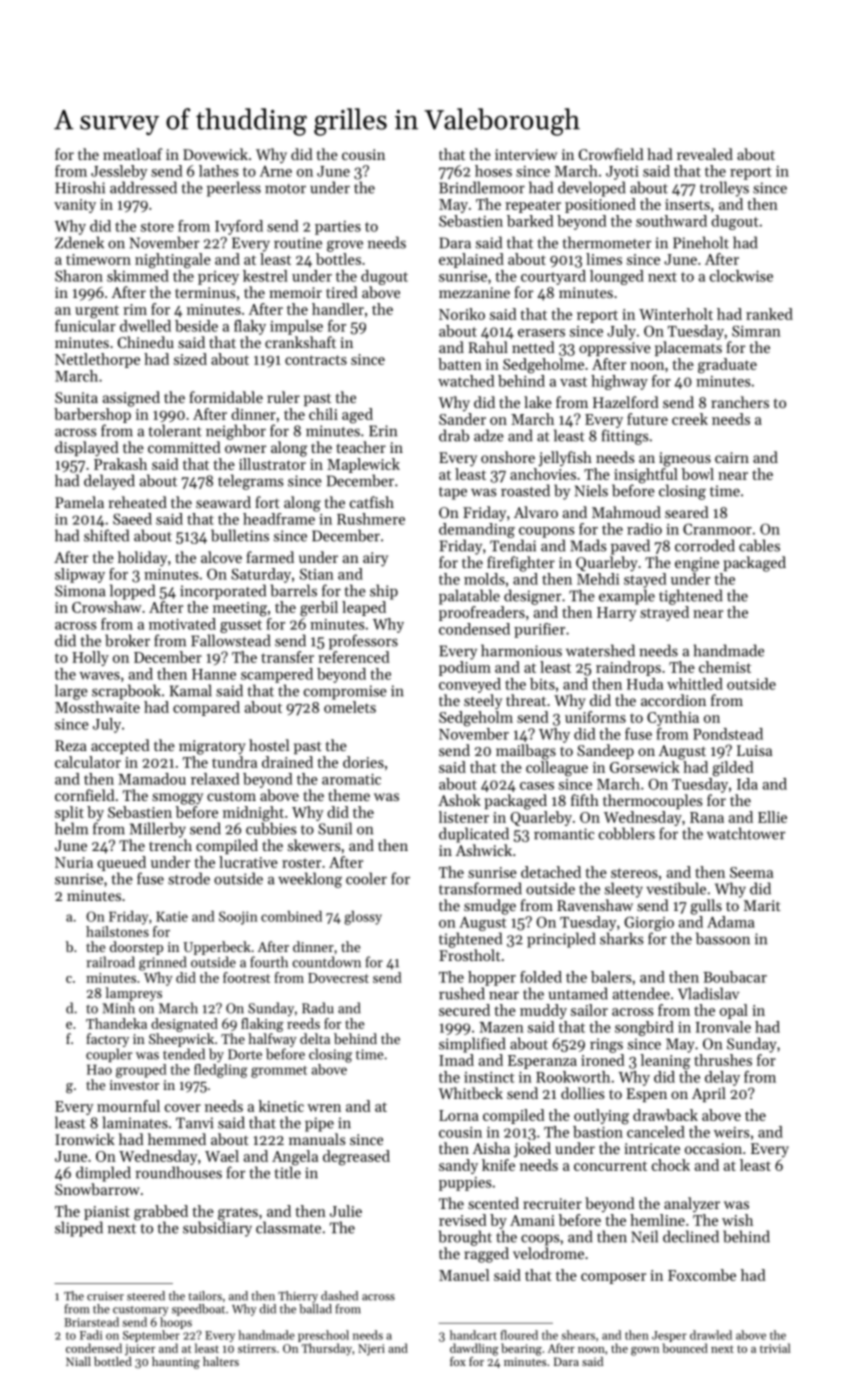  I want to click on trolleys, so click(724, 189).
